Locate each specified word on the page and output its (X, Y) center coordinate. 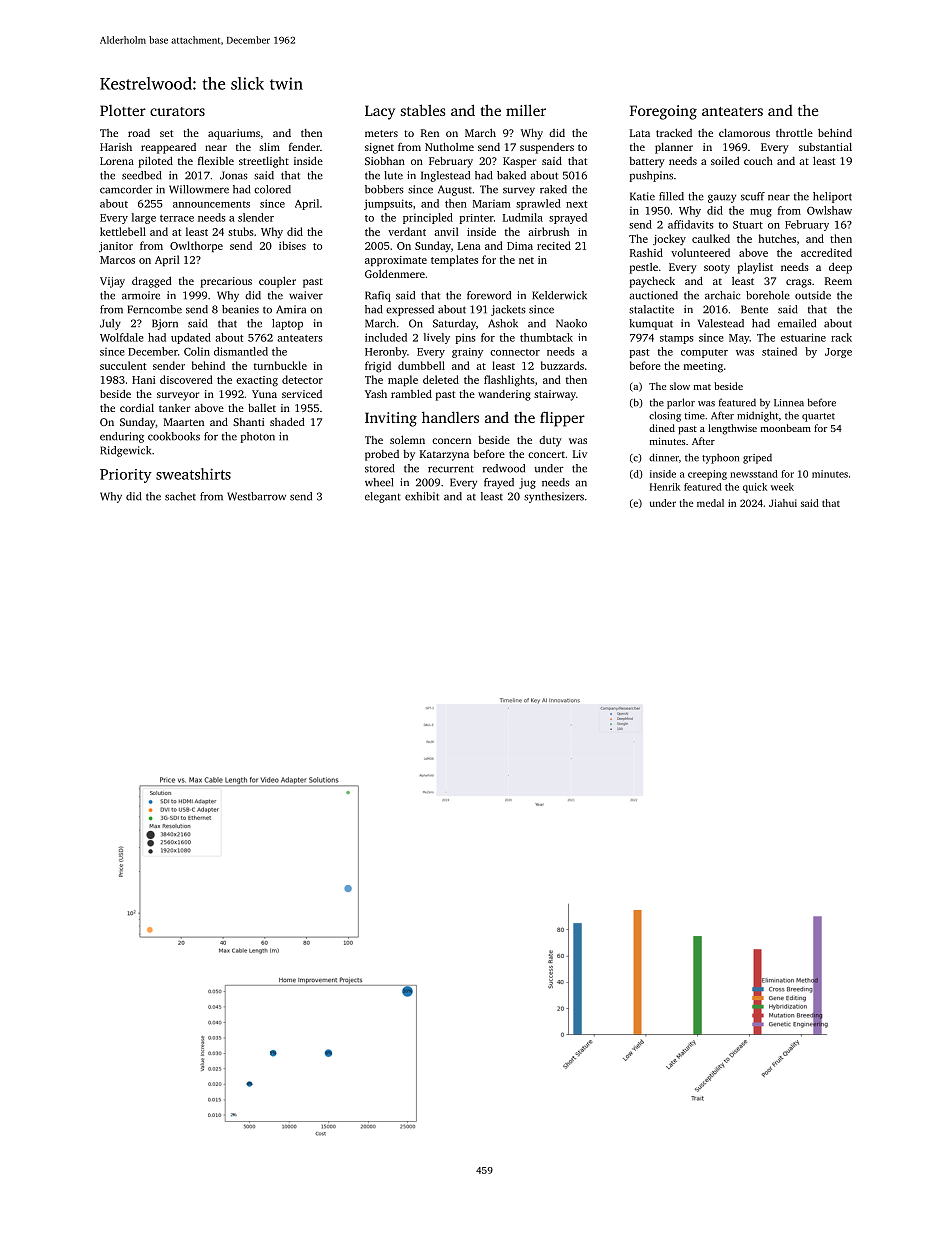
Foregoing (663, 112)
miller (526, 110)
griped (757, 458)
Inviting (391, 419)
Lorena (117, 161)
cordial (137, 408)
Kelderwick (559, 295)
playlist (755, 268)
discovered (186, 379)
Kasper (519, 162)
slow (680, 386)
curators (177, 111)
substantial (825, 147)
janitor (116, 247)
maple (403, 380)
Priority (126, 476)
